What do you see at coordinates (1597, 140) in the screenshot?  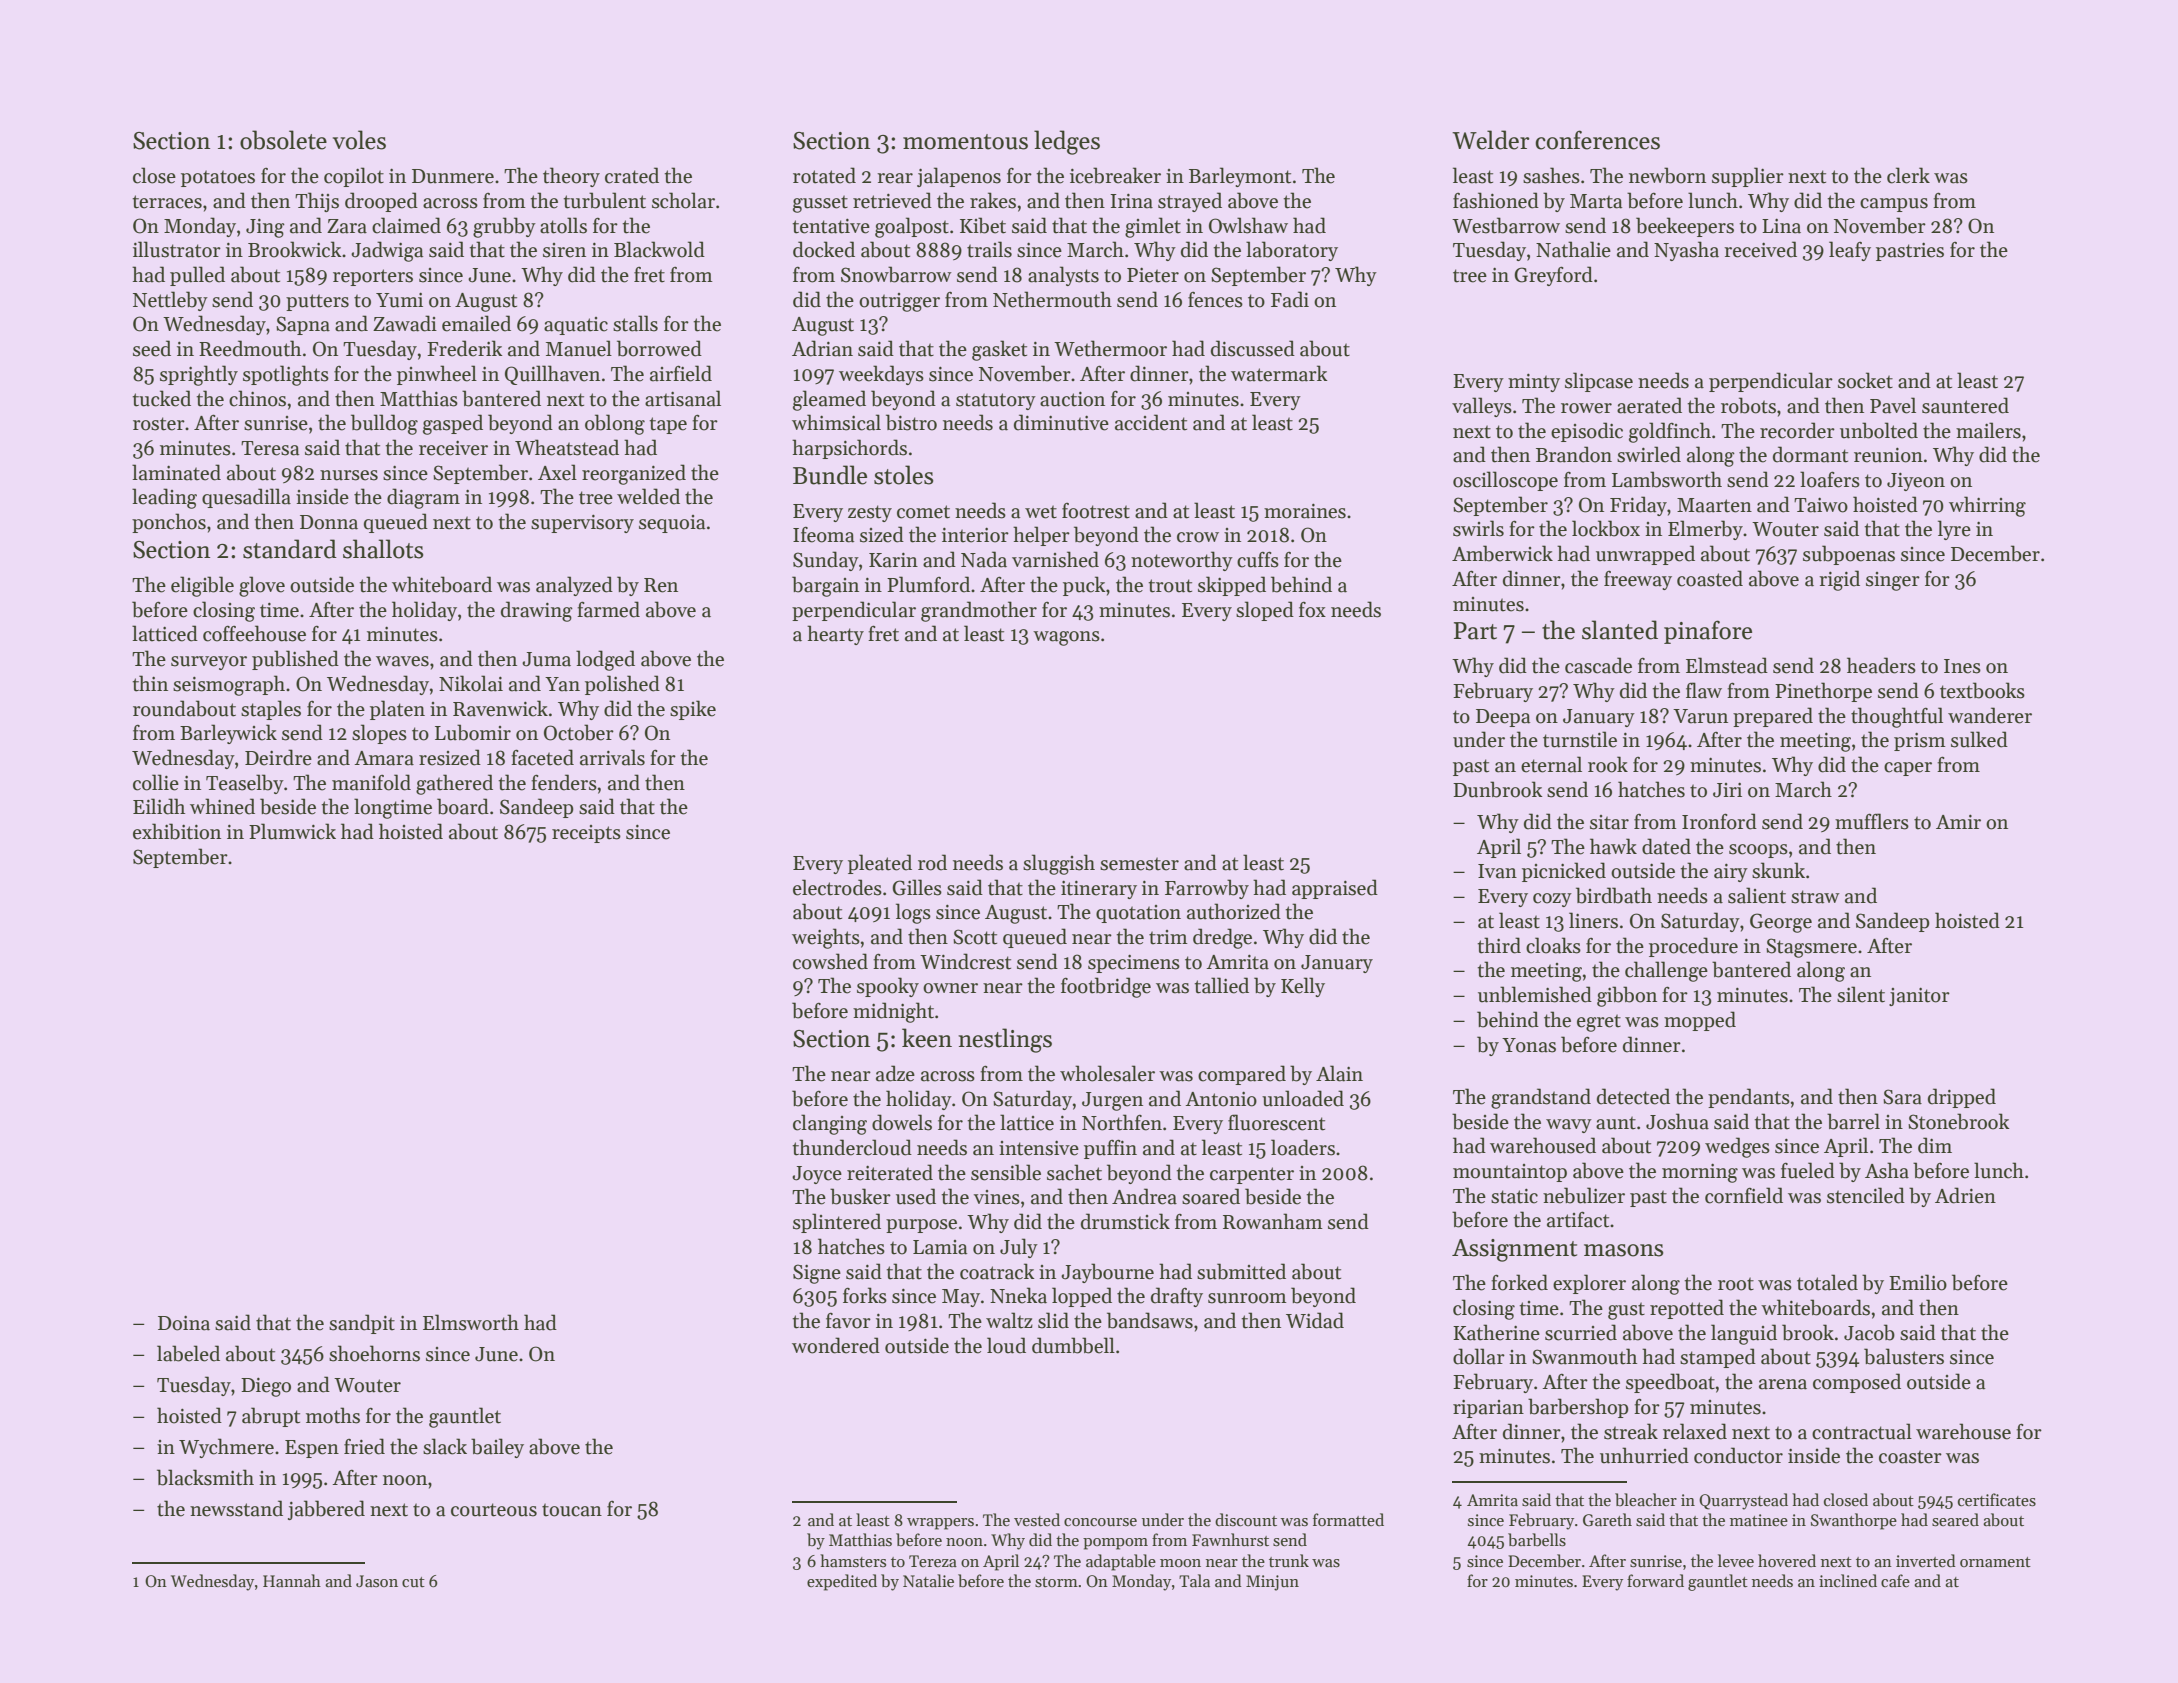 I see `conferences` at bounding box center [1597, 140].
